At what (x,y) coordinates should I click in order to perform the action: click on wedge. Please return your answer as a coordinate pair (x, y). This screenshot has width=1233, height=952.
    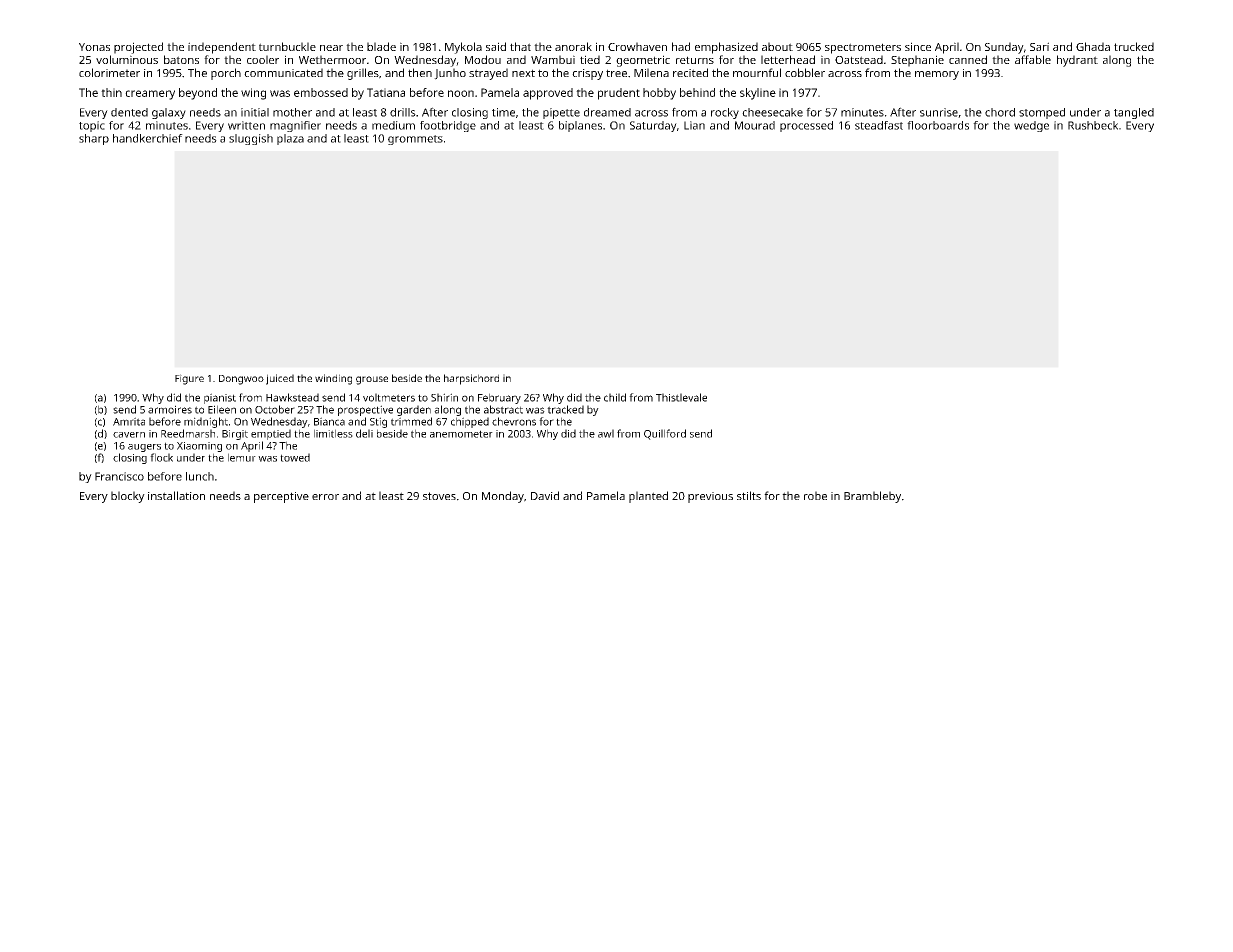
    Looking at the image, I should click on (1031, 126).
